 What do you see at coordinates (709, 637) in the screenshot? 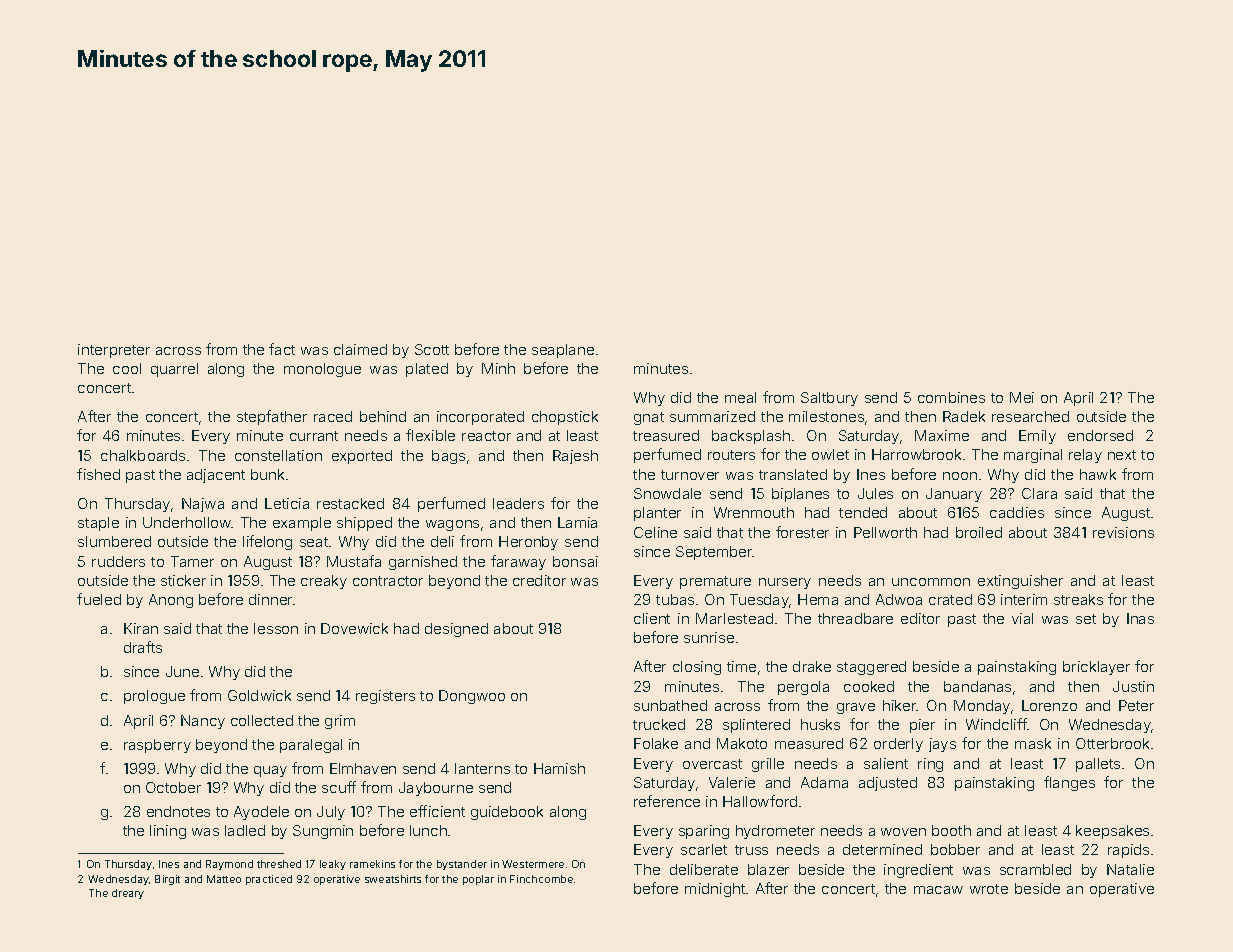
I see `sunrise` at bounding box center [709, 637].
